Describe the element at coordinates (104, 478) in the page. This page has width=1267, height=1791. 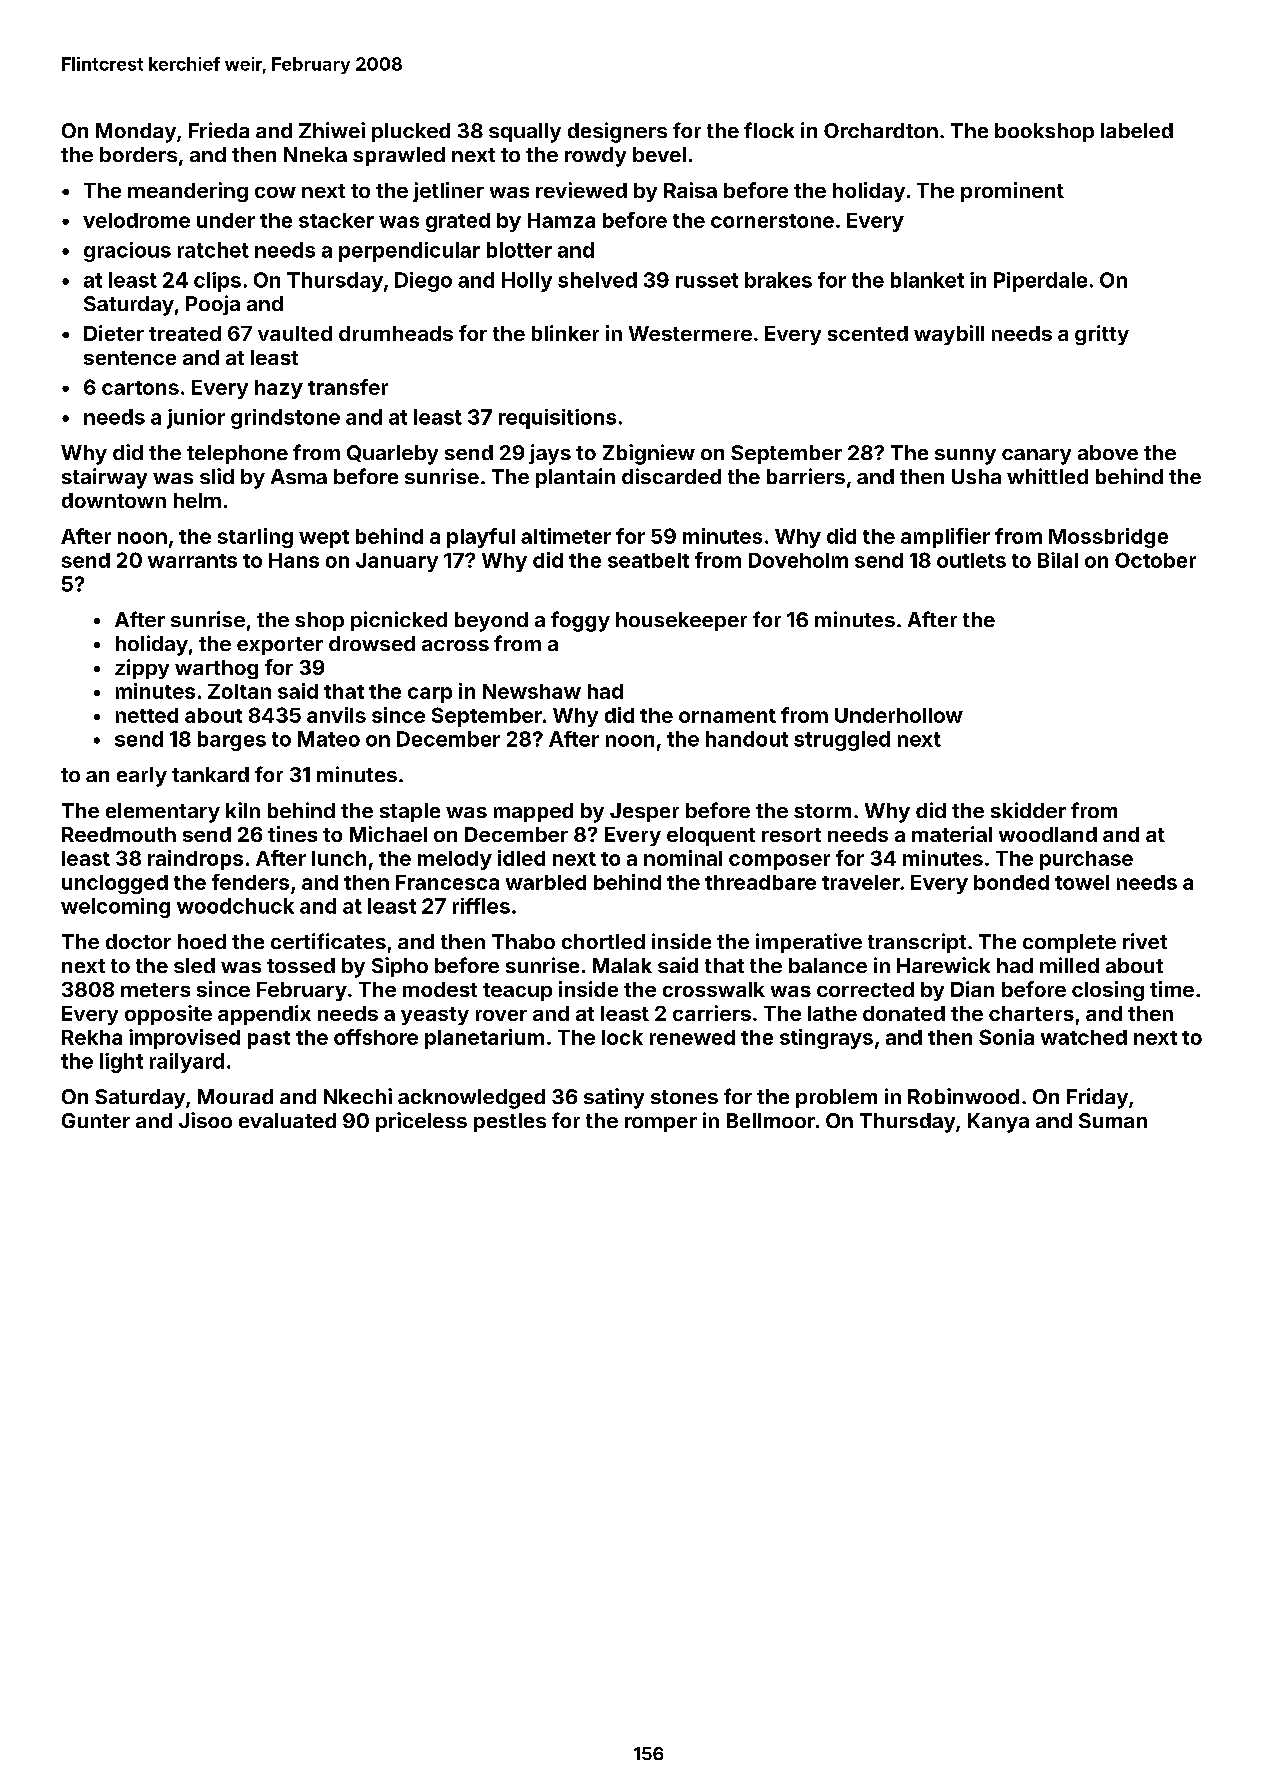
I see `stairway` at that location.
